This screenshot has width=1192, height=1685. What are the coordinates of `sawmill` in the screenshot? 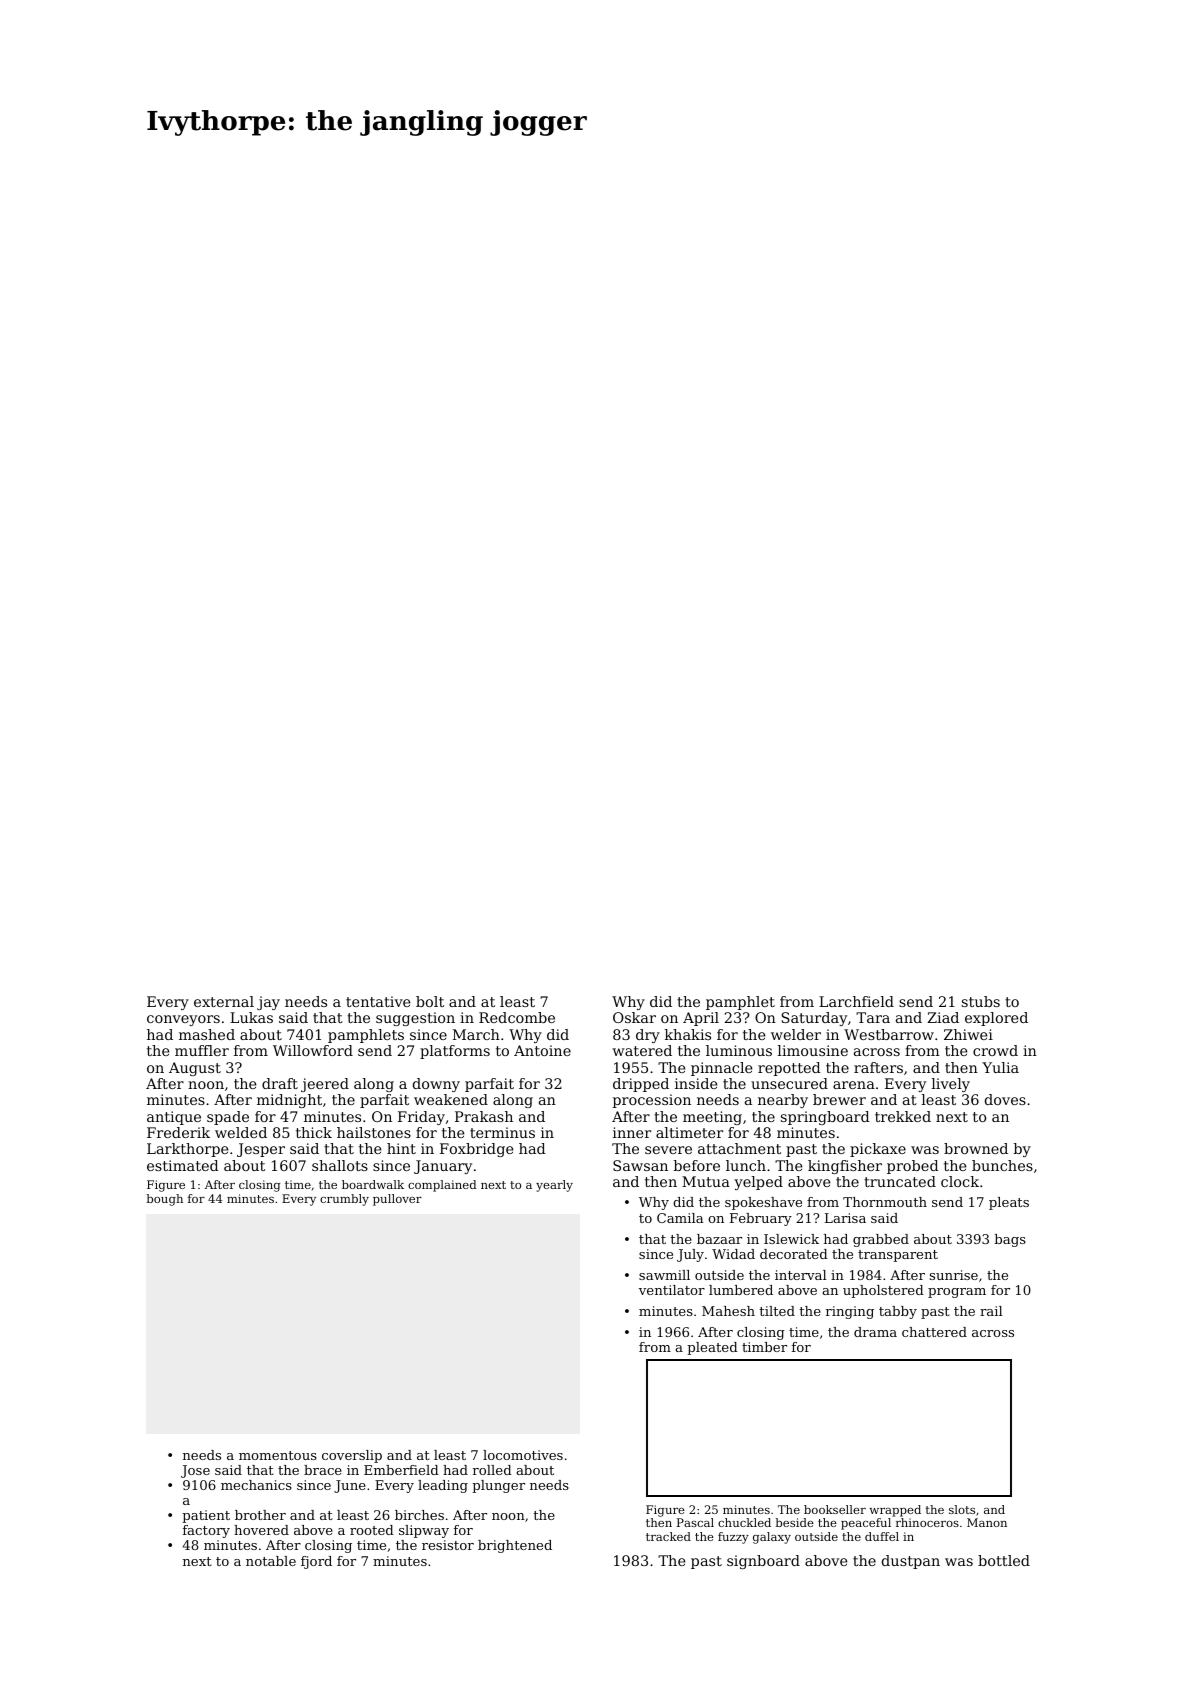 It's located at (664, 1275).
